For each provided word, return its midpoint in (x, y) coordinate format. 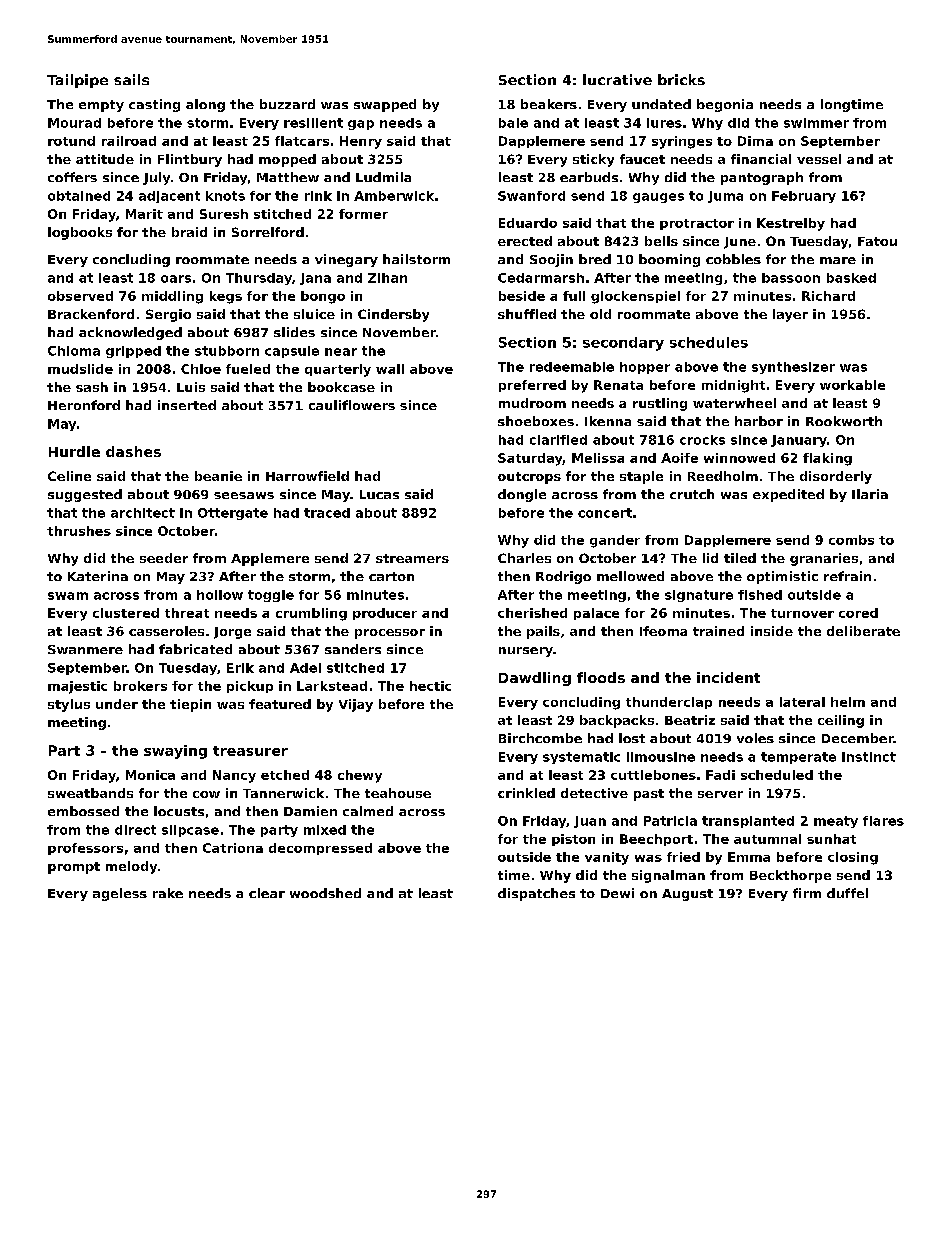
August (687, 895)
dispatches (536, 894)
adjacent (169, 197)
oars (176, 279)
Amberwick (394, 196)
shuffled (527, 314)
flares (883, 821)
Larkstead (332, 686)
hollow (220, 595)
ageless (120, 894)
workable (852, 385)
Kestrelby (791, 224)
